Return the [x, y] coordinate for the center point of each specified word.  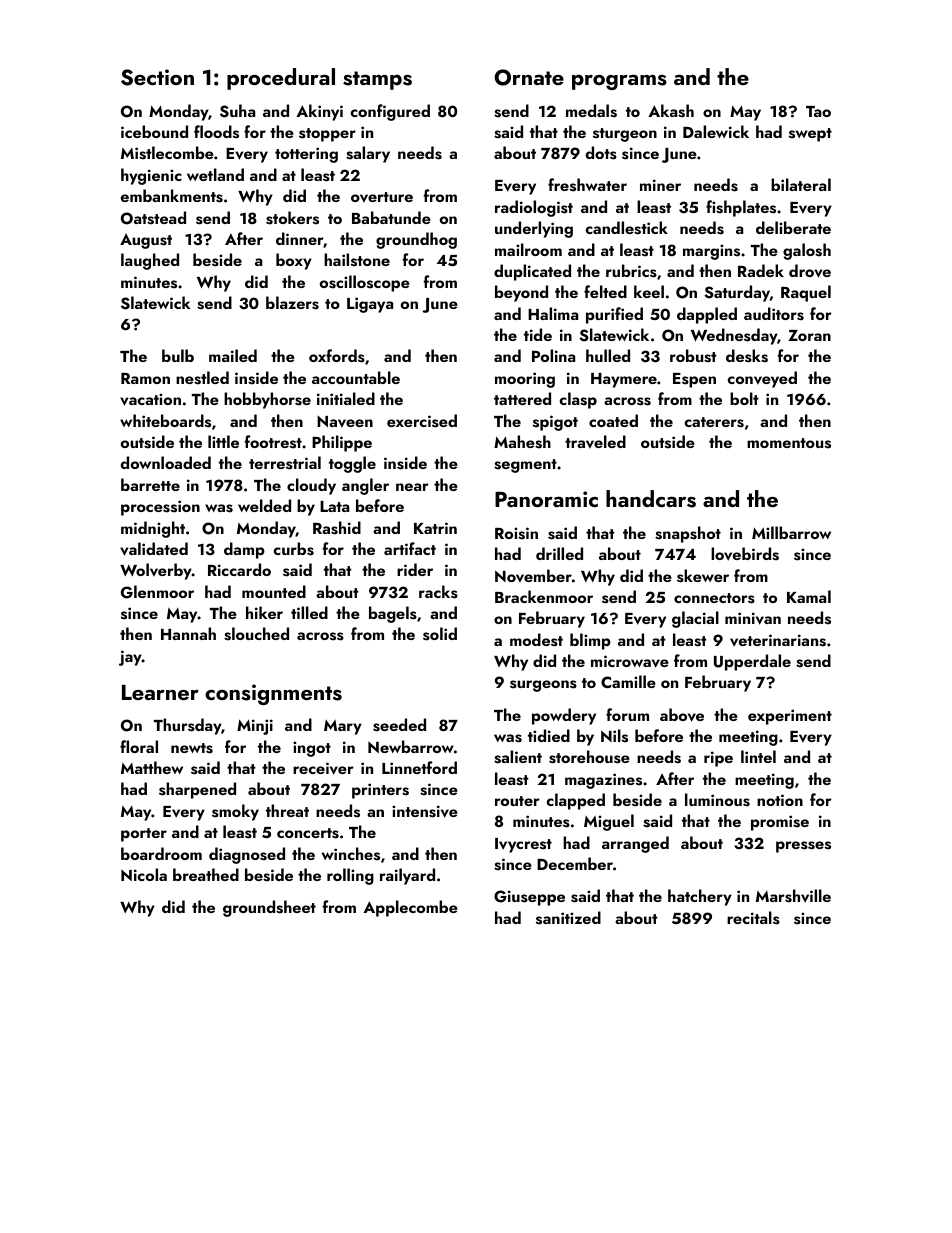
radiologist [534, 208]
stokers [292, 218]
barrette [150, 484]
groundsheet [269, 908]
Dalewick [716, 131]
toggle [352, 464]
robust [693, 356]
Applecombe [410, 908]
